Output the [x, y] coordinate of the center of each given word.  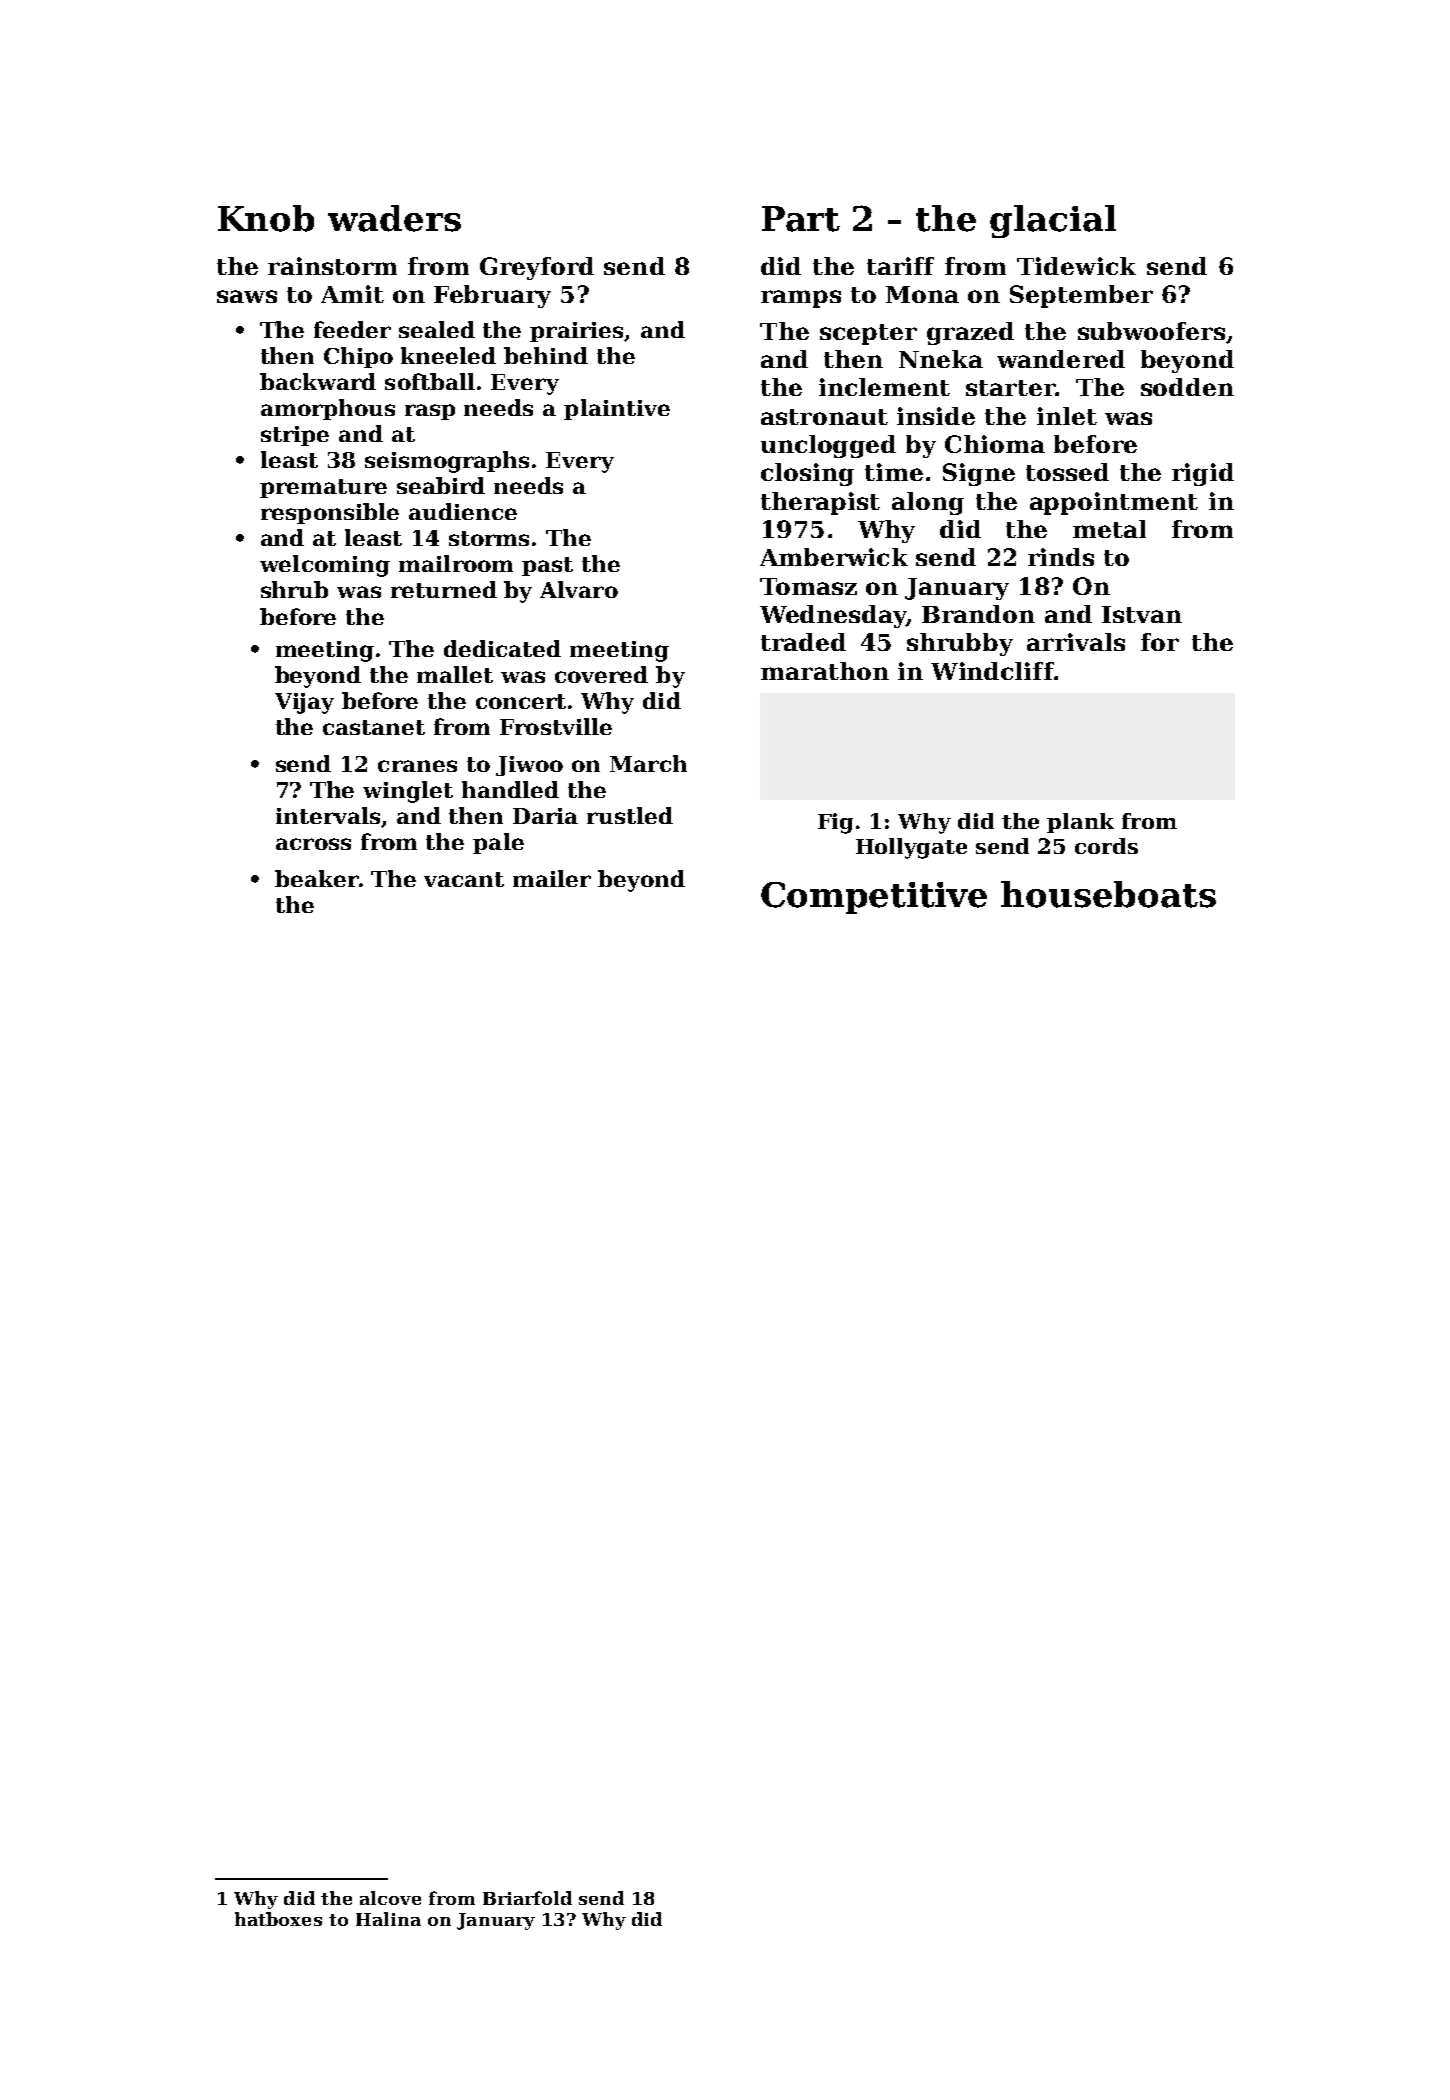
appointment [1114, 503]
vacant [464, 879]
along [928, 503]
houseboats [1108, 894]
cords [1106, 846]
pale [498, 843]
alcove [390, 1898]
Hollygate [911, 848]
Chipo [358, 357]
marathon [825, 671]
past [547, 566]
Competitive [874, 898]
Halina [388, 1919]
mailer [552, 878]
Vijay [304, 703]
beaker [317, 878]
